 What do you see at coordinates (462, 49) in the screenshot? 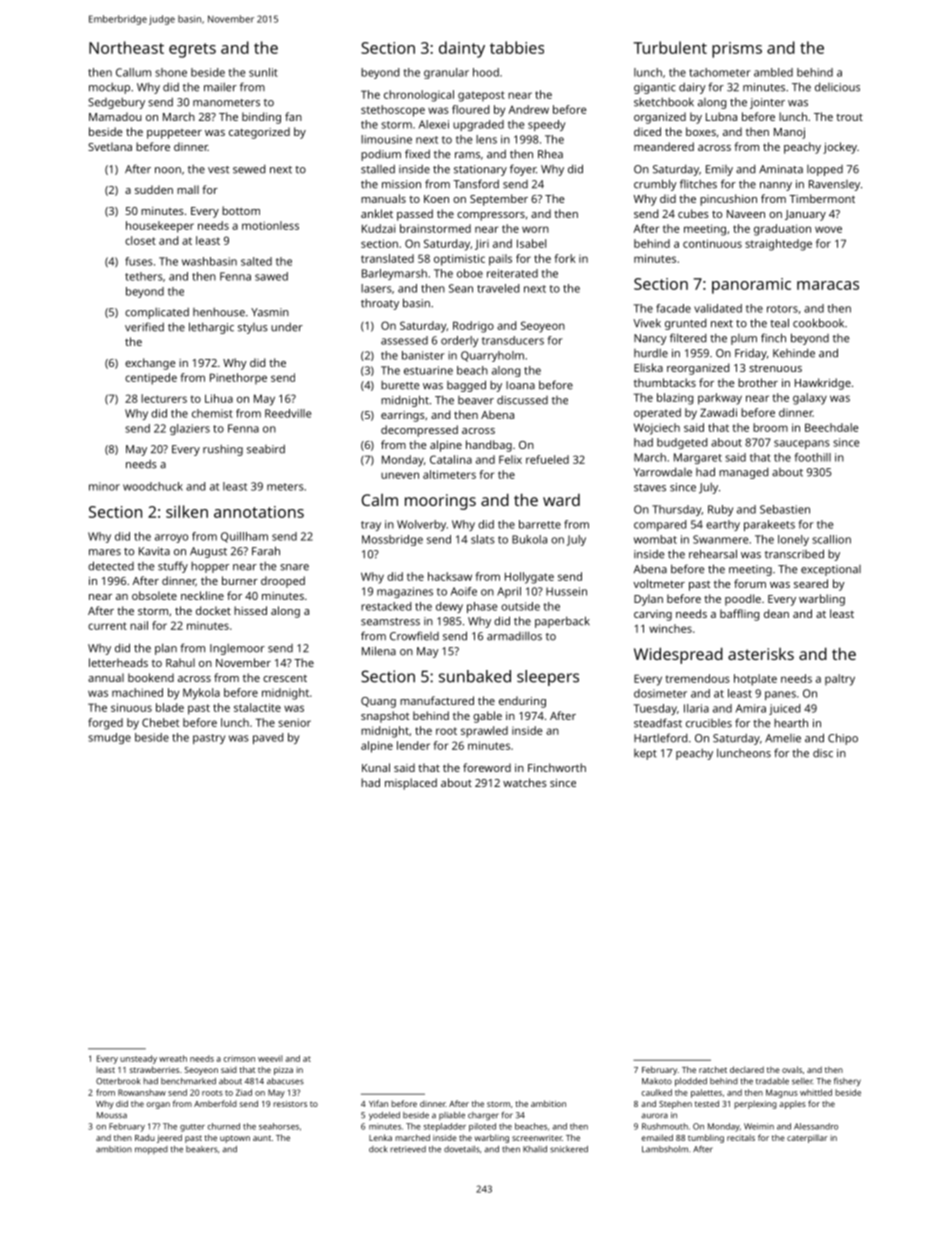
I see `dainty` at bounding box center [462, 49].
